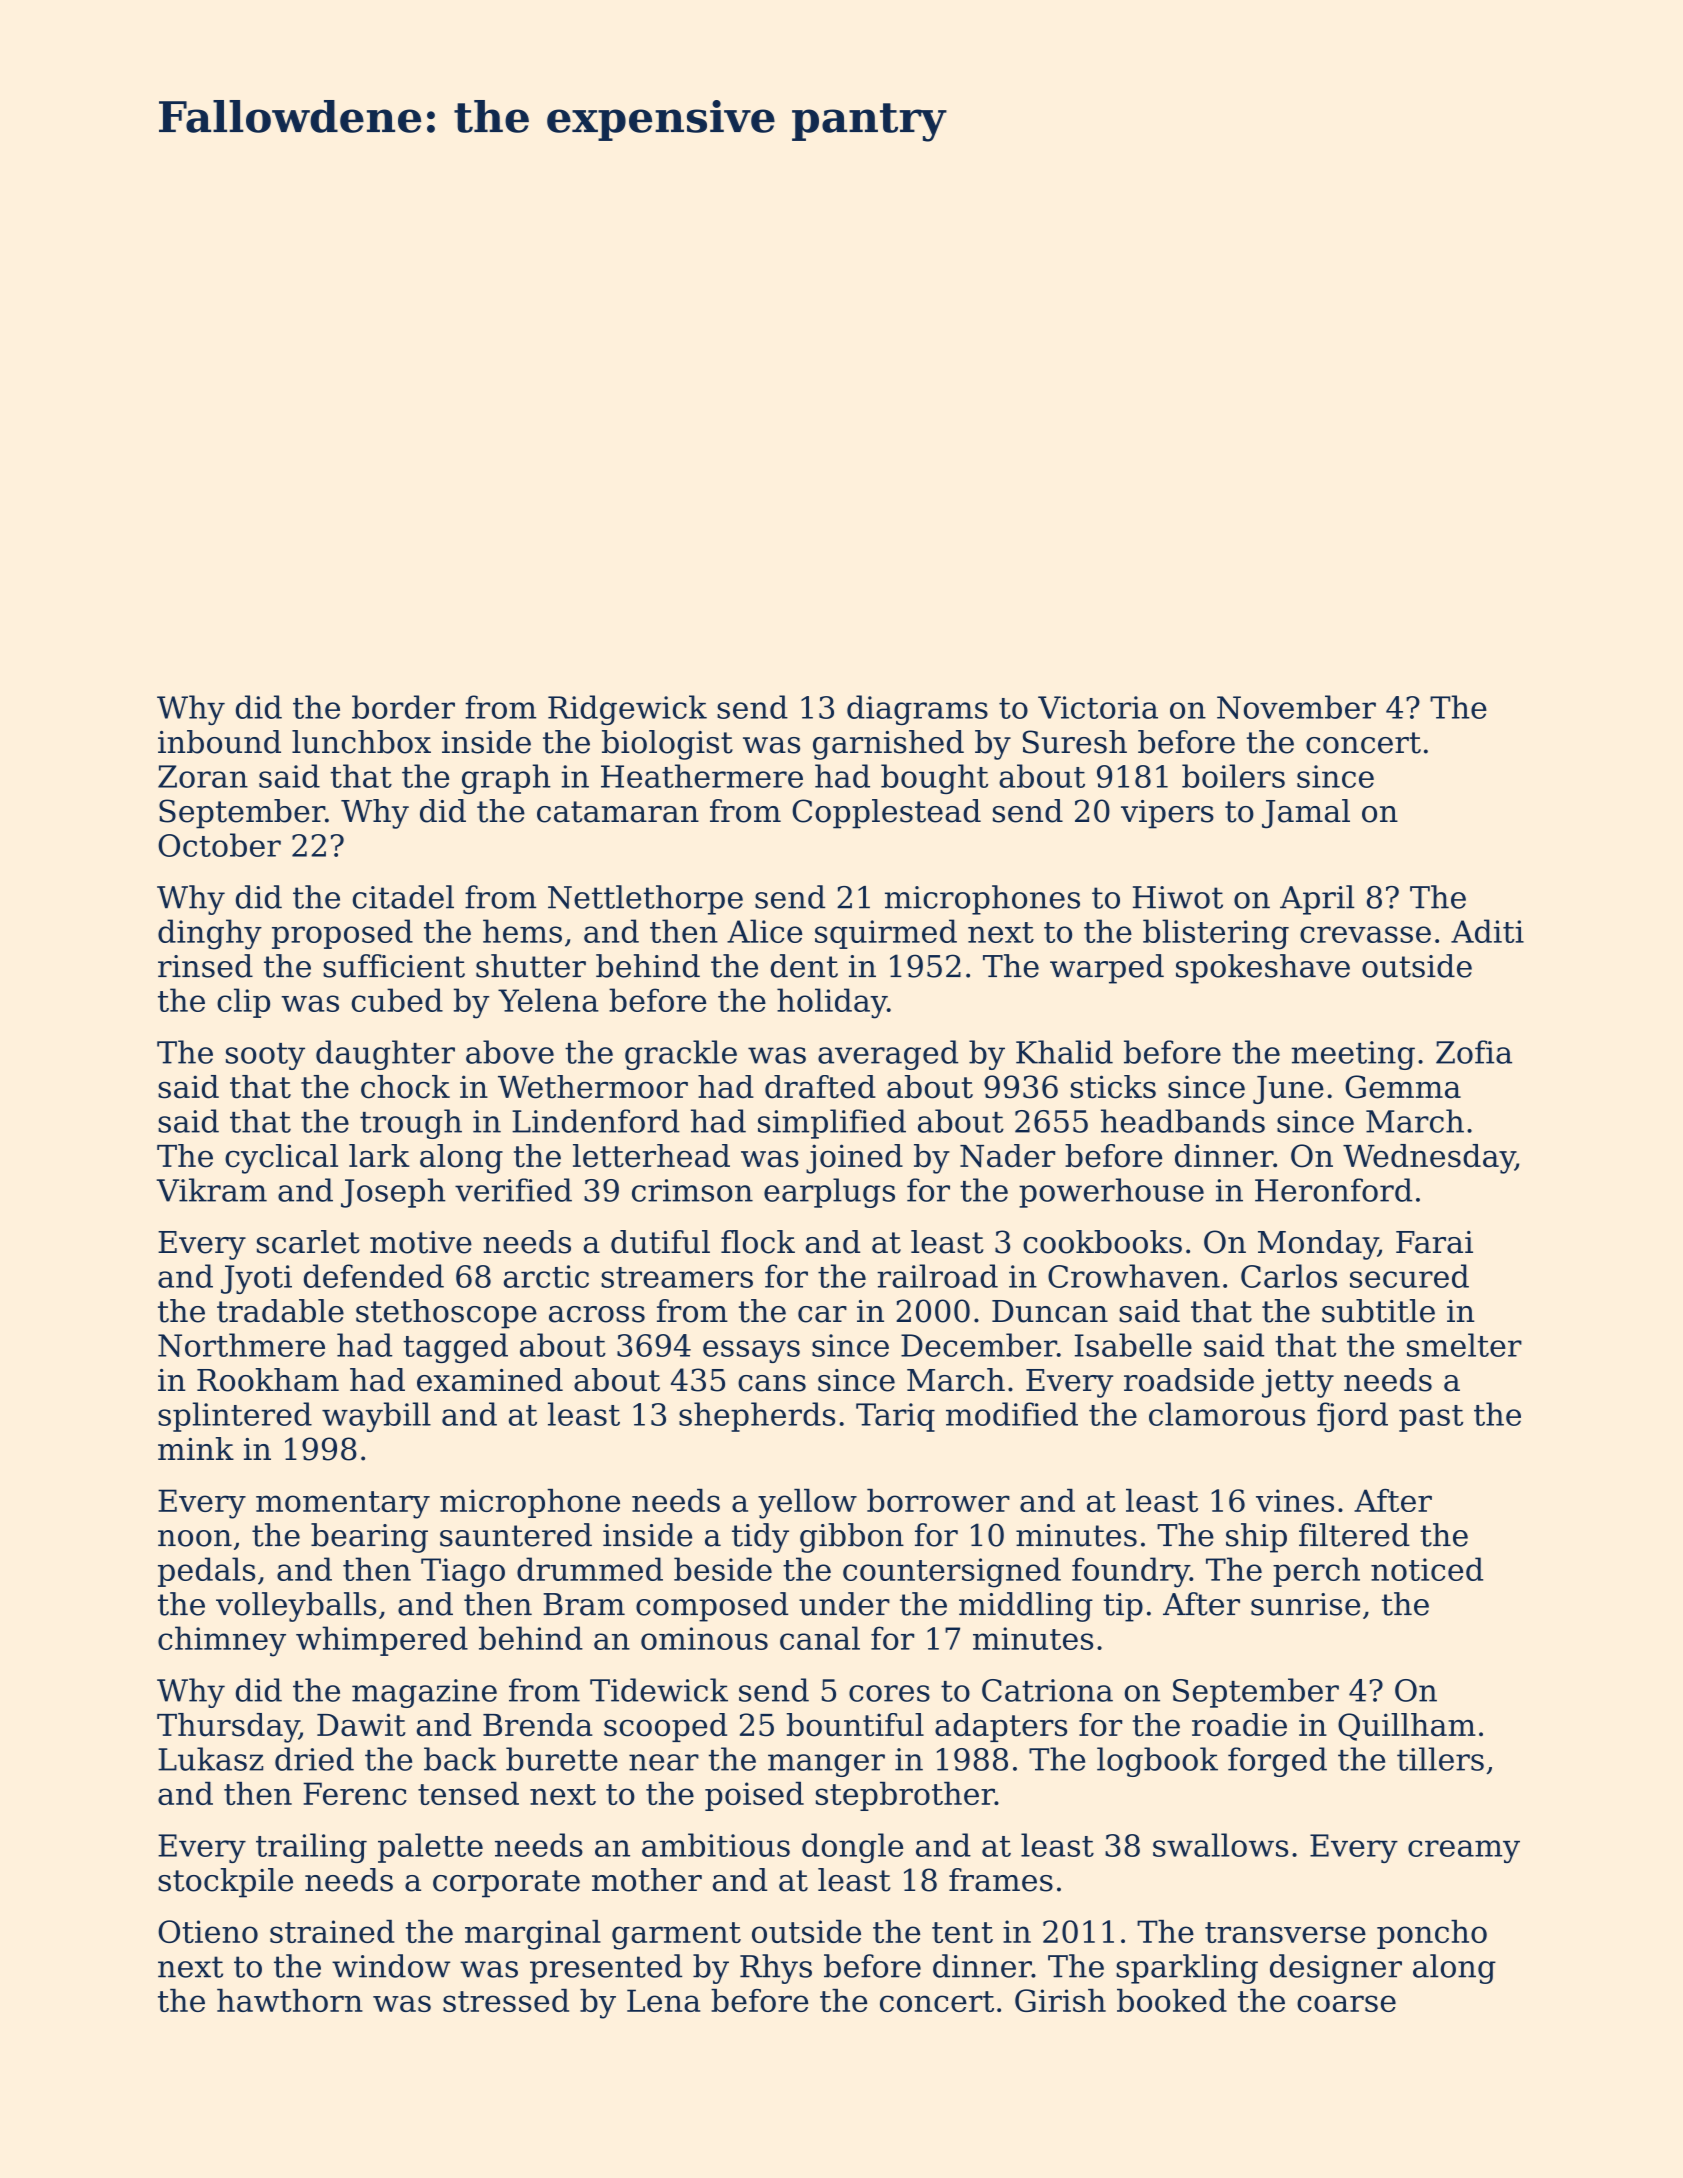  I want to click on borrower, so click(938, 1500).
